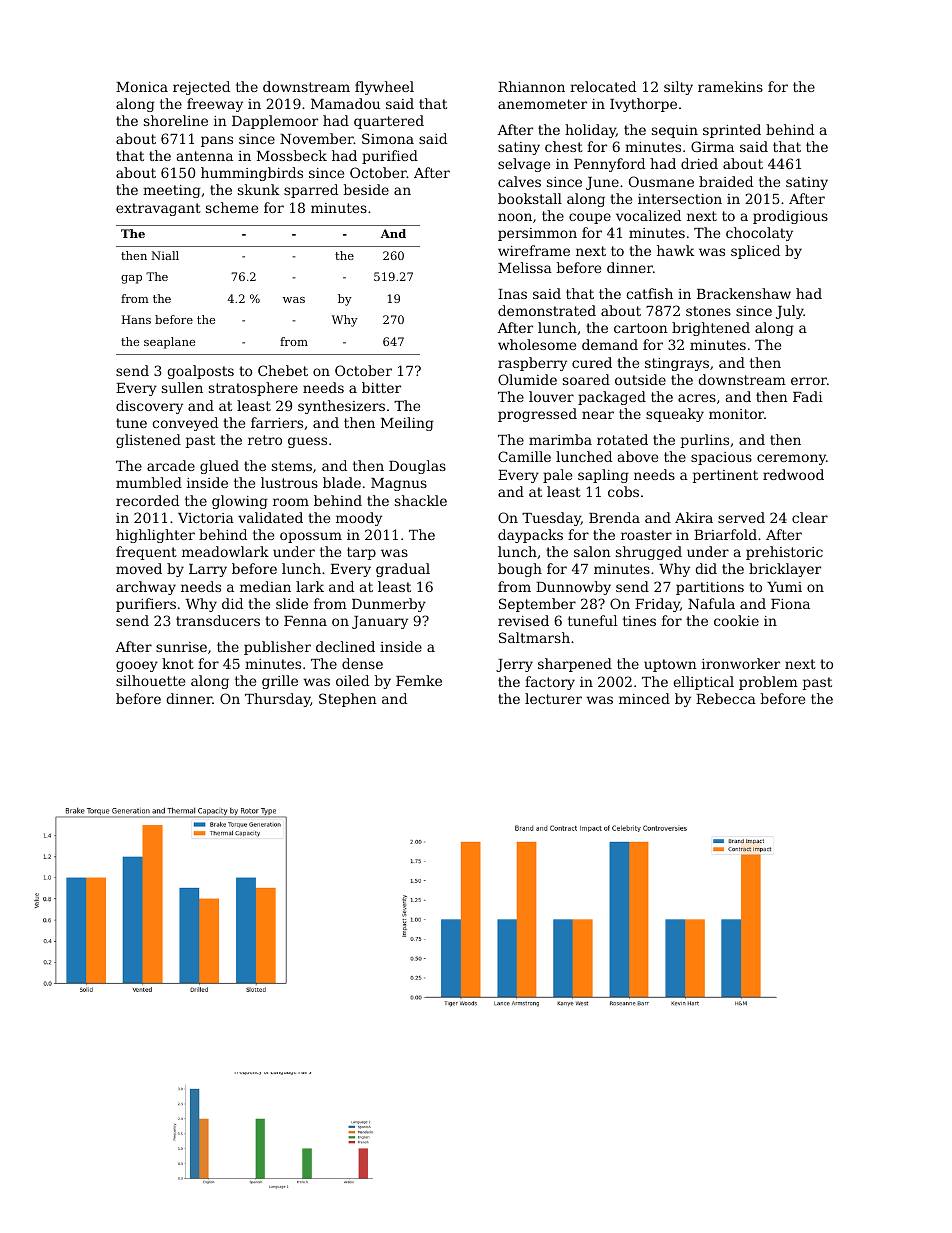  Describe the element at coordinates (137, 666) in the screenshot. I see `gooey` at that location.
